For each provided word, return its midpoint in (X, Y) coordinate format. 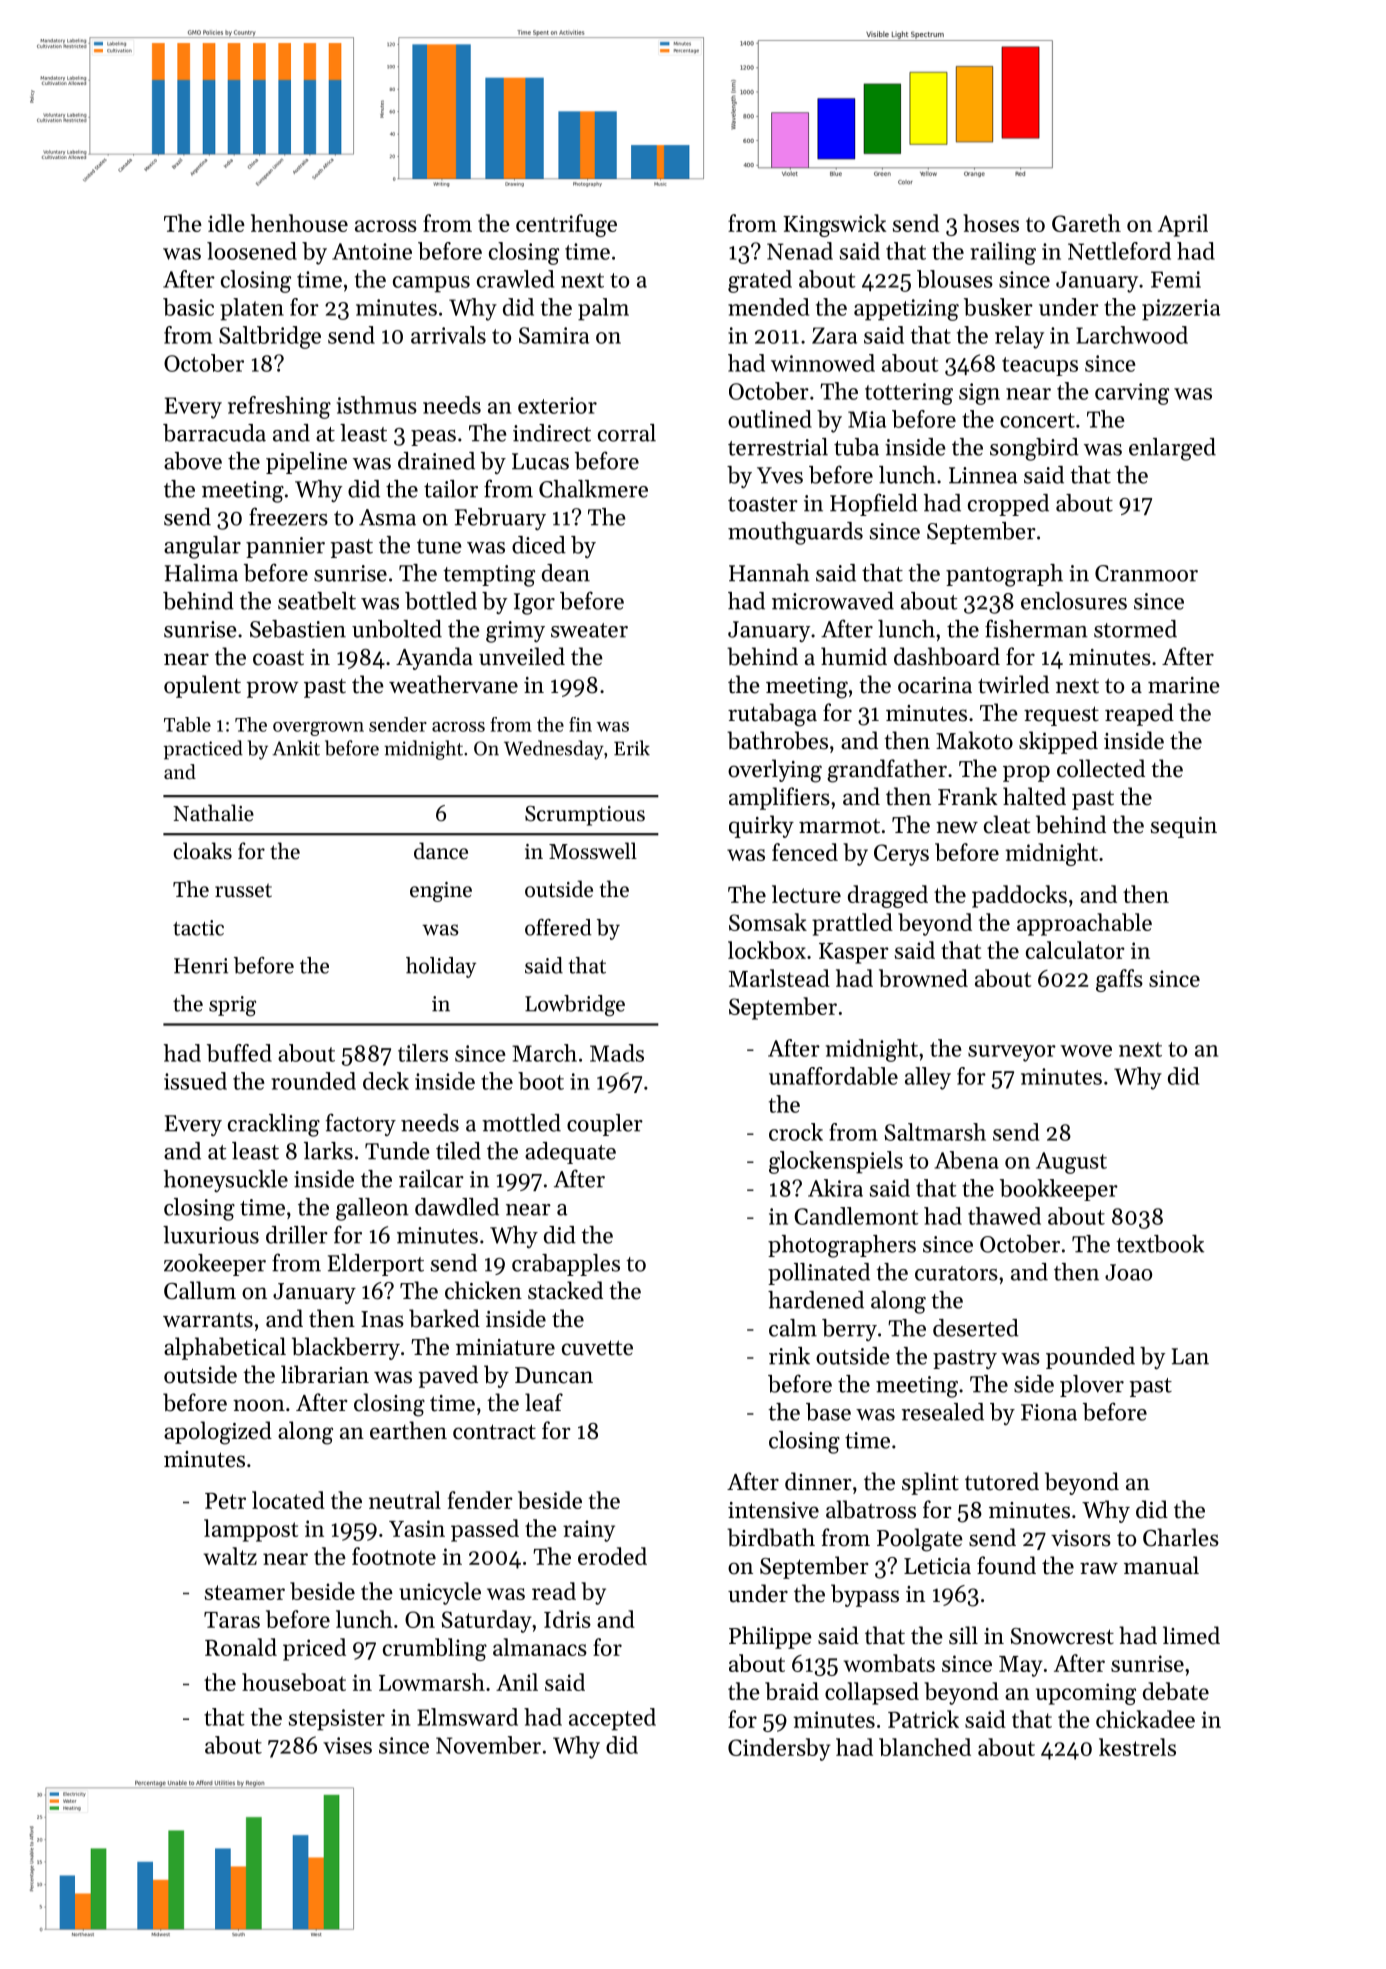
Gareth (1086, 223)
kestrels (1137, 1747)
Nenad (800, 251)
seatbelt (317, 601)
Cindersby (779, 1749)
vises (347, 1745)
